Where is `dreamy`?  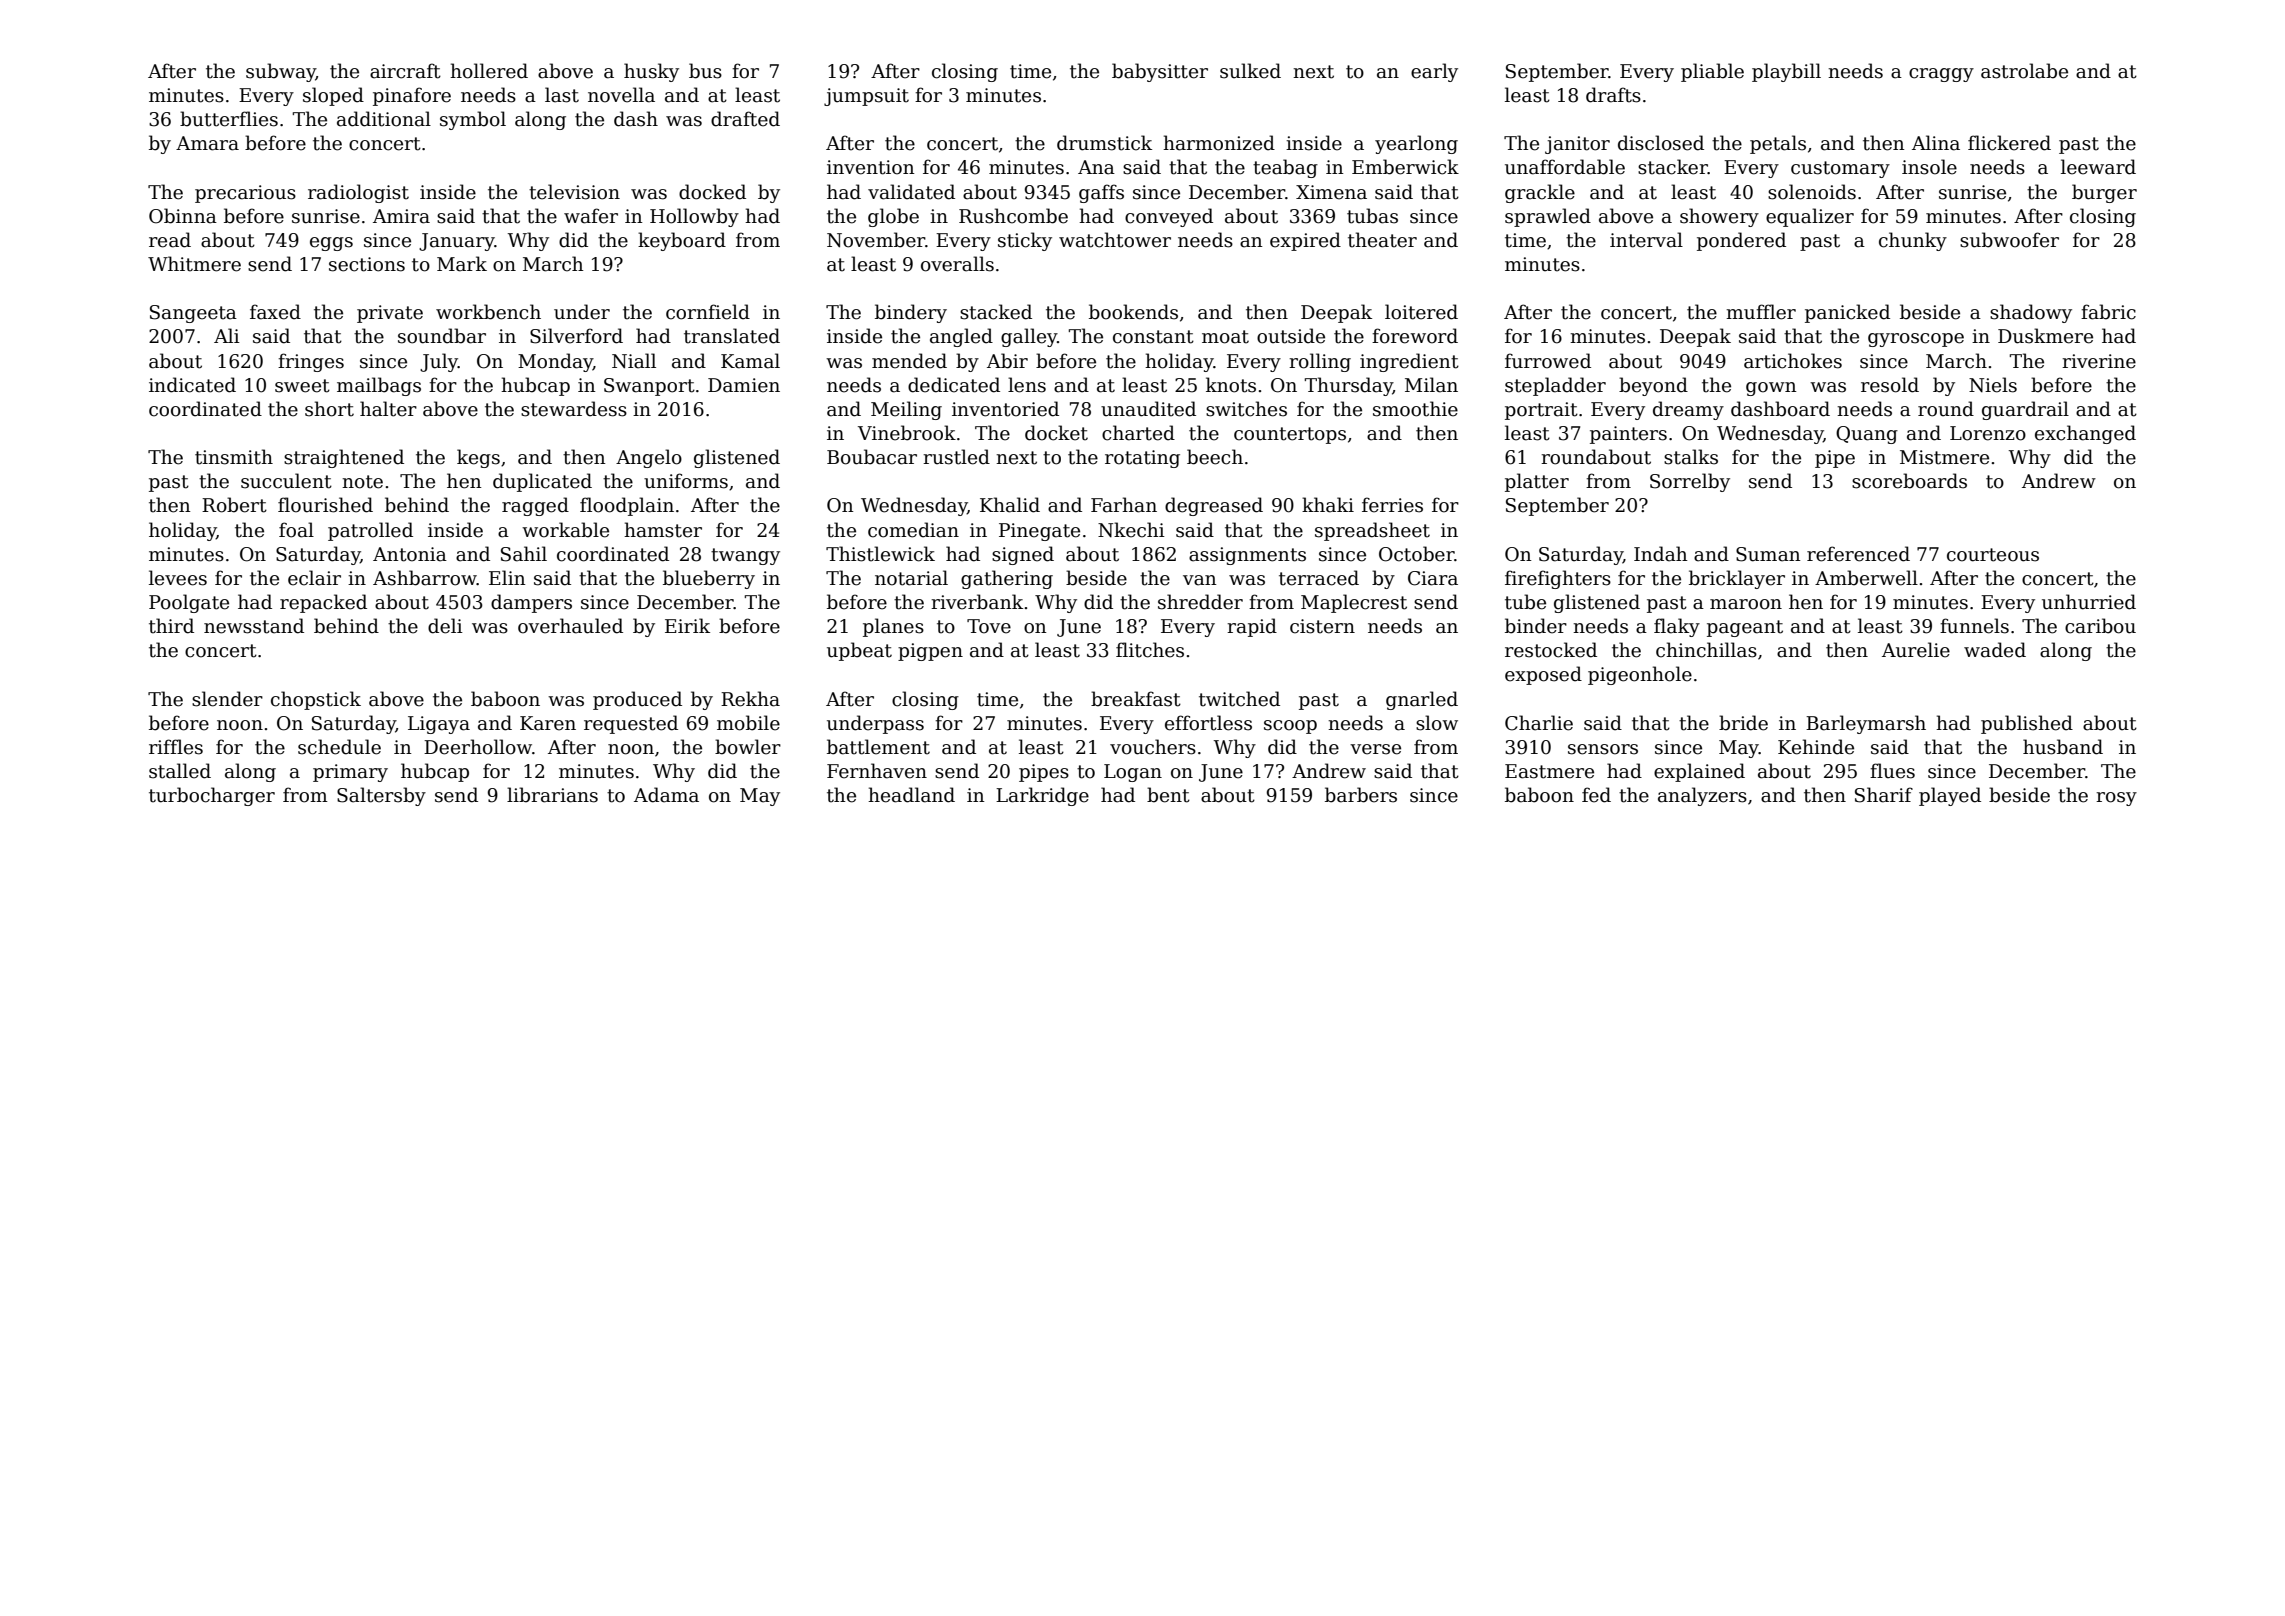 dreamy is located at coordinates (1688, 410).
